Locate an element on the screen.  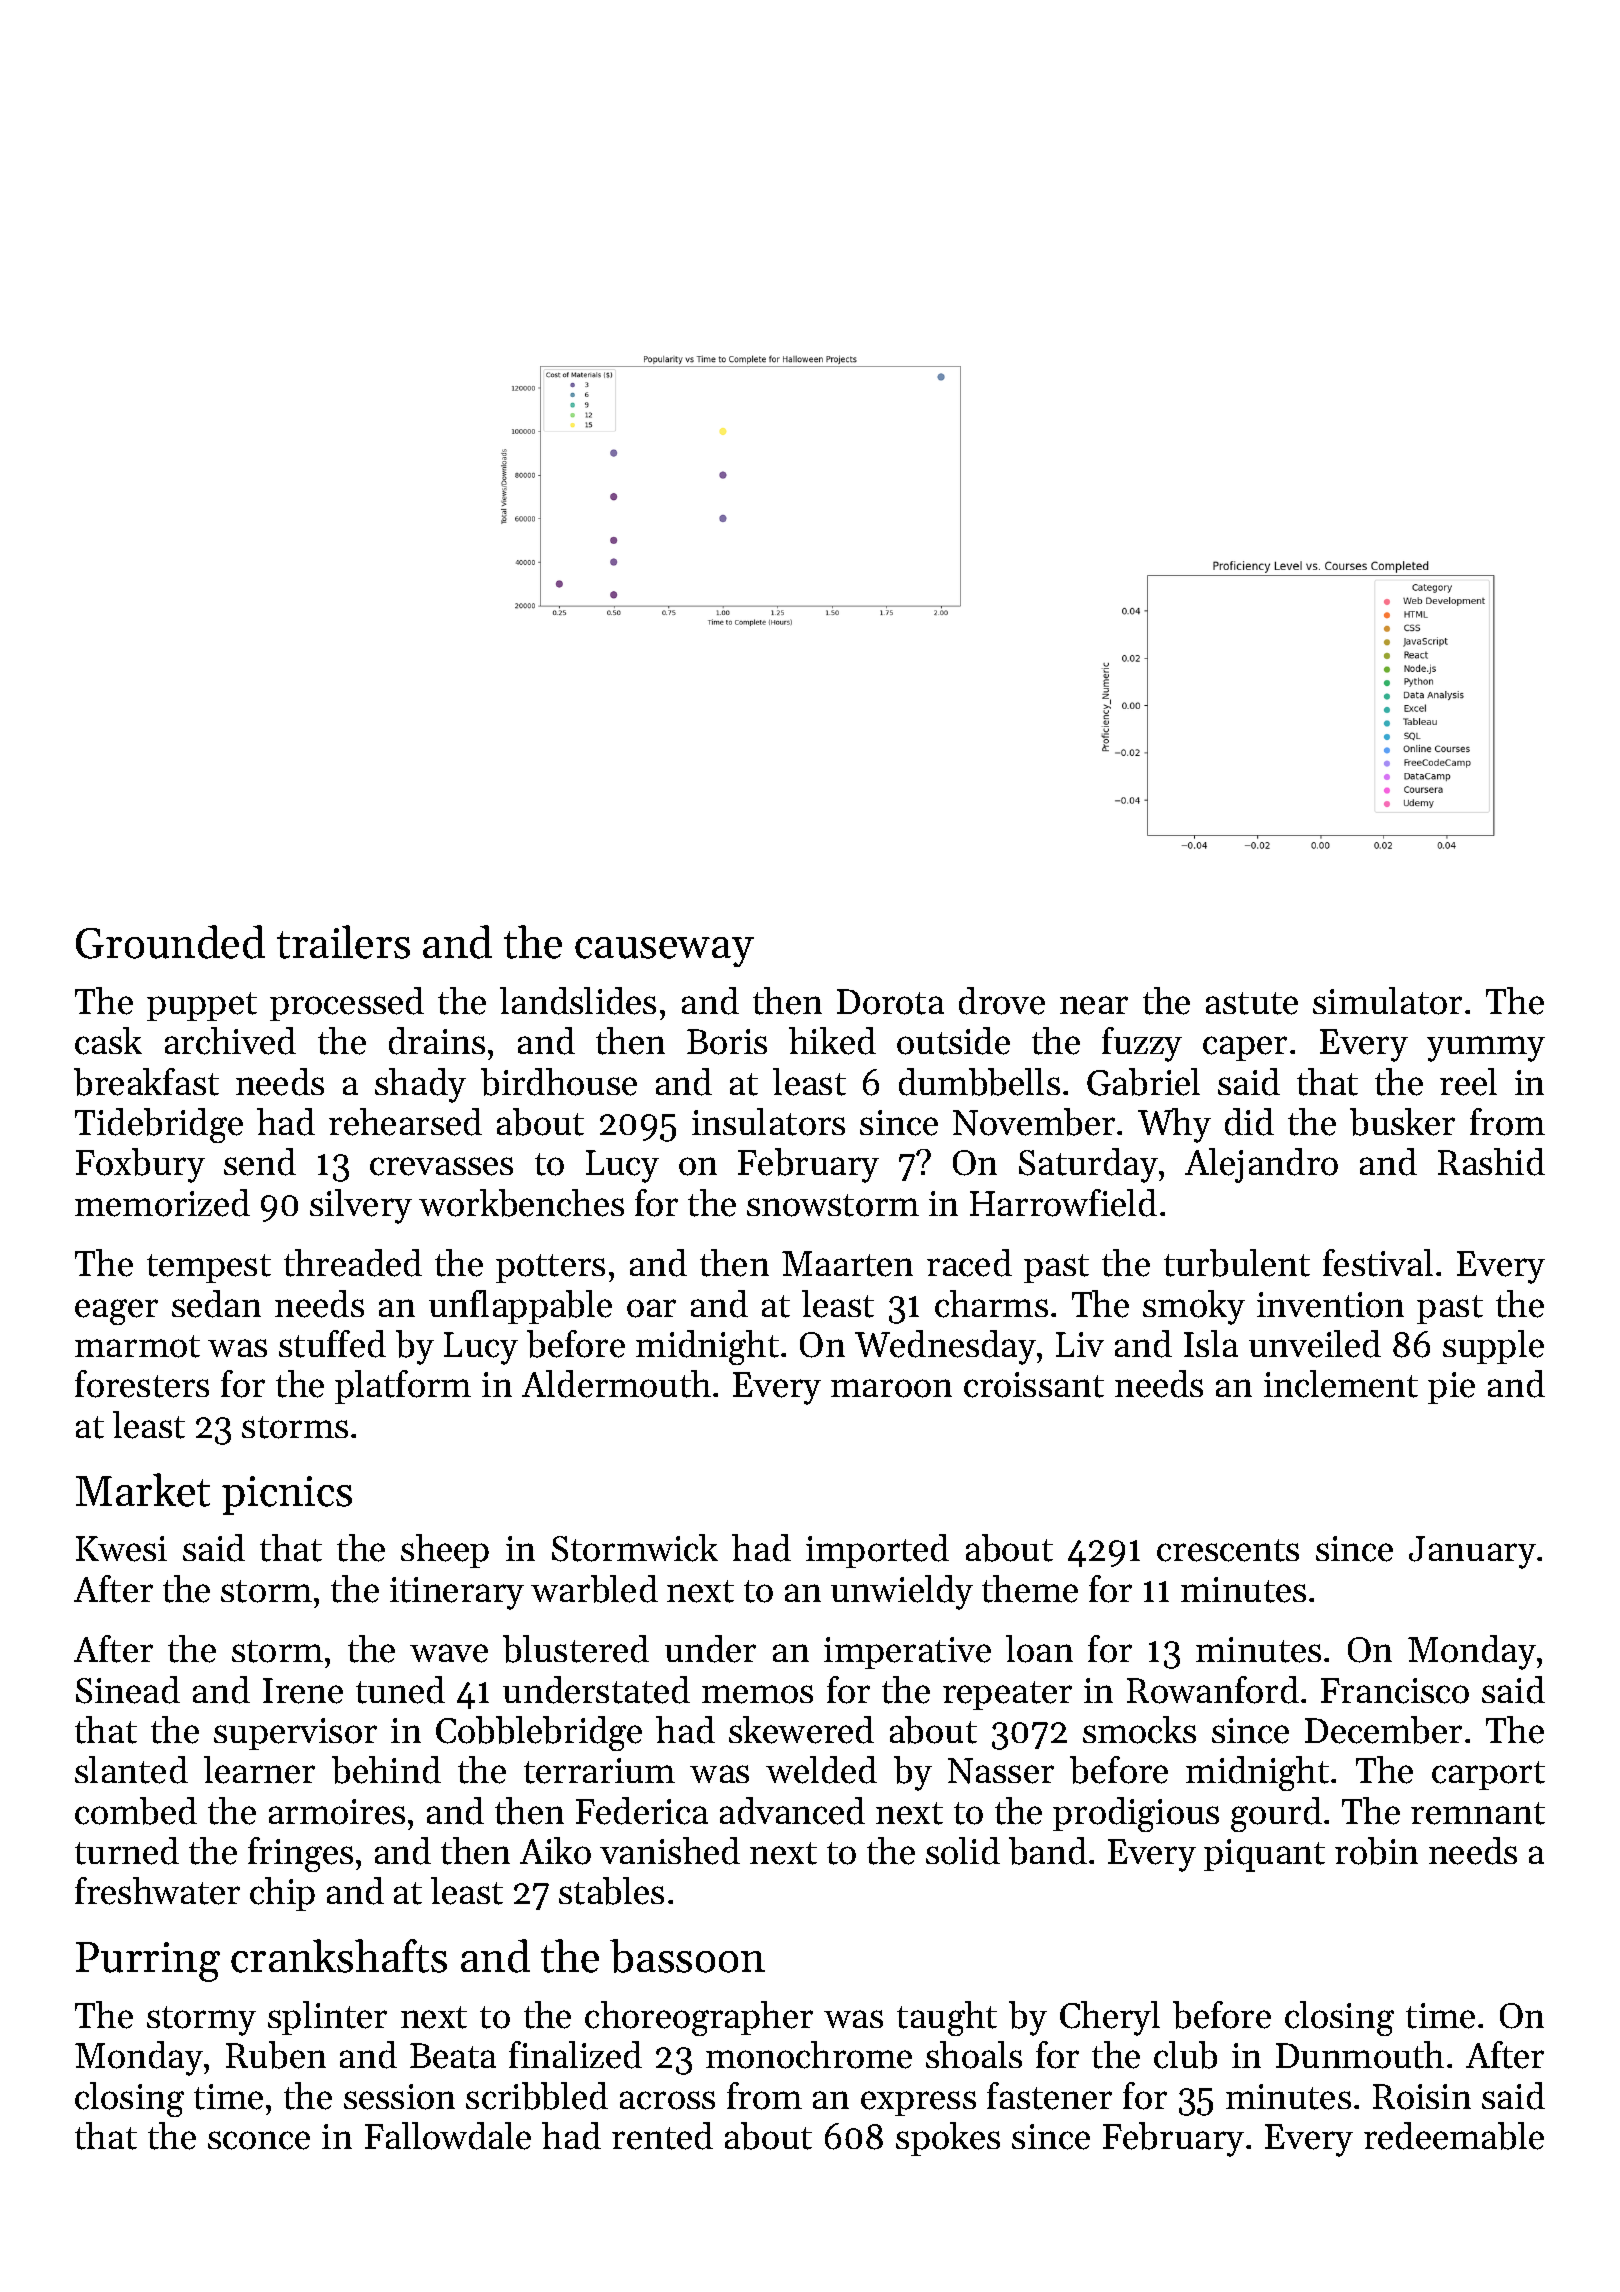
chip is located at coordinates (282, 1894).
